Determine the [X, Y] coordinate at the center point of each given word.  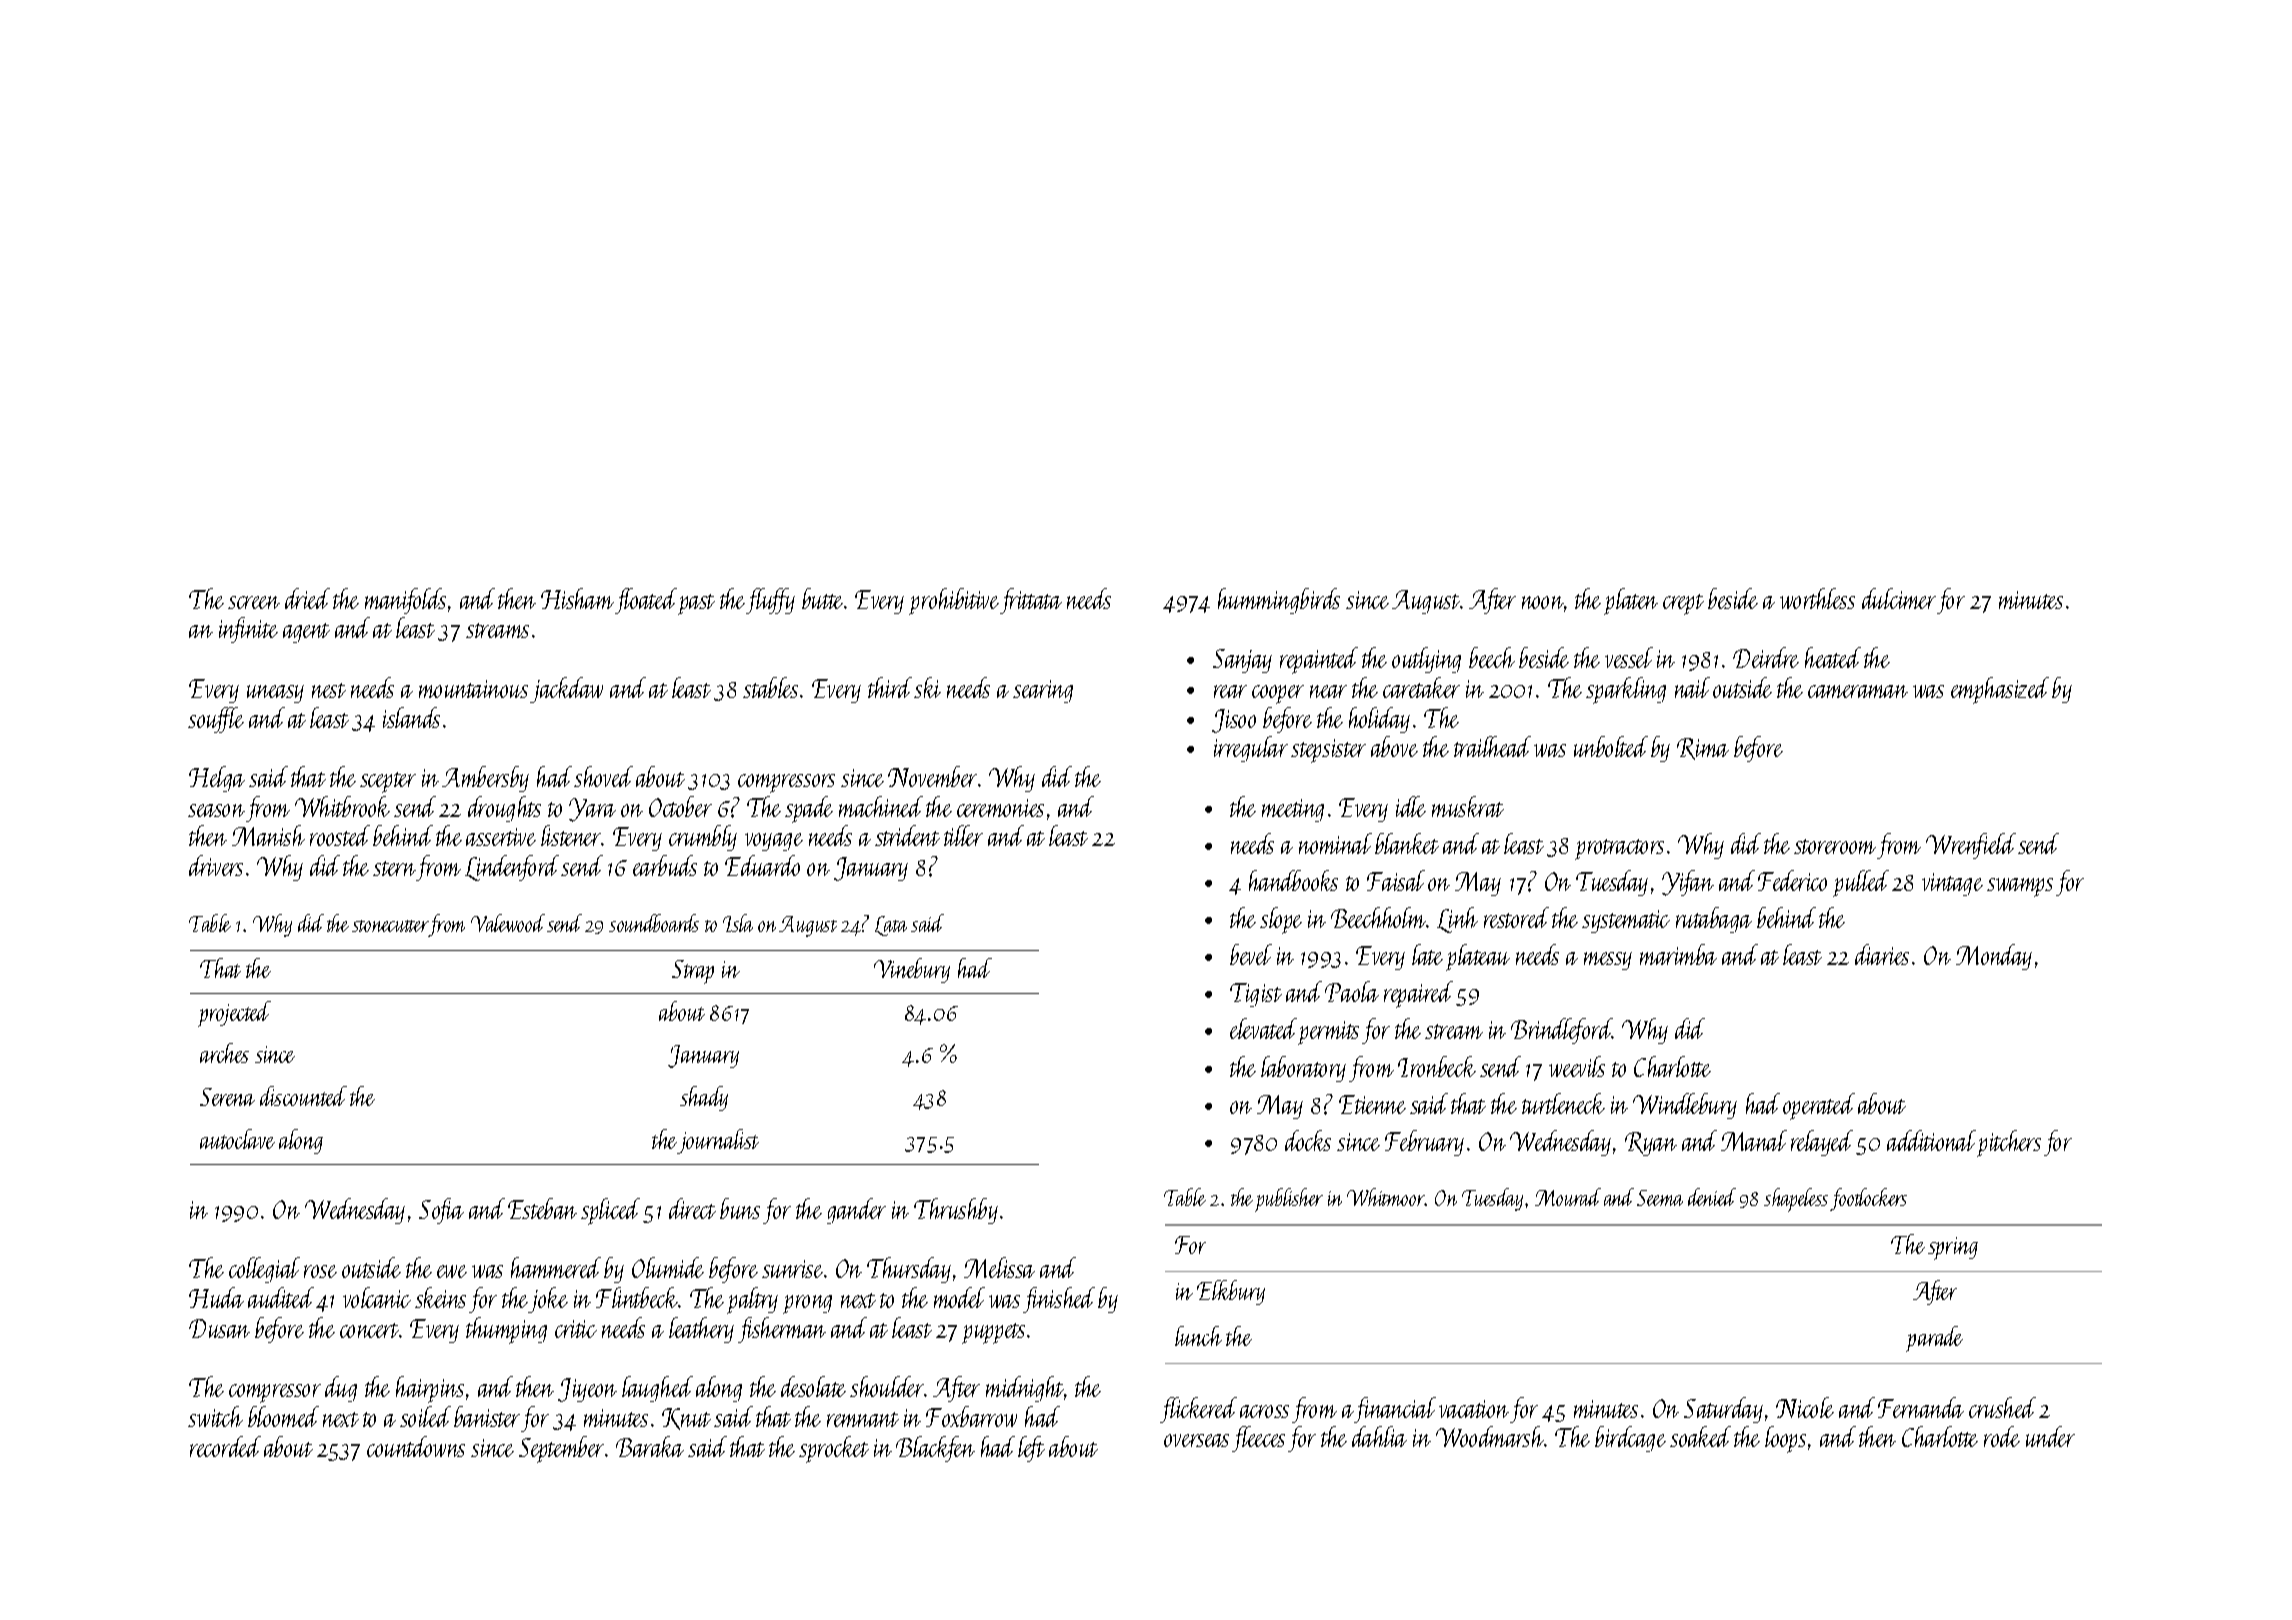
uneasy [275, 694]
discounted [303, 1096]
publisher [1289, 1200]
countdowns [416, 1446]
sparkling [1626, 690]
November [932, 776]
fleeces [1258, 1439]
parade [1934, 1339]
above [1394, 746]
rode [2002, 1436]
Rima [1703, 749]
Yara [592, 810]
